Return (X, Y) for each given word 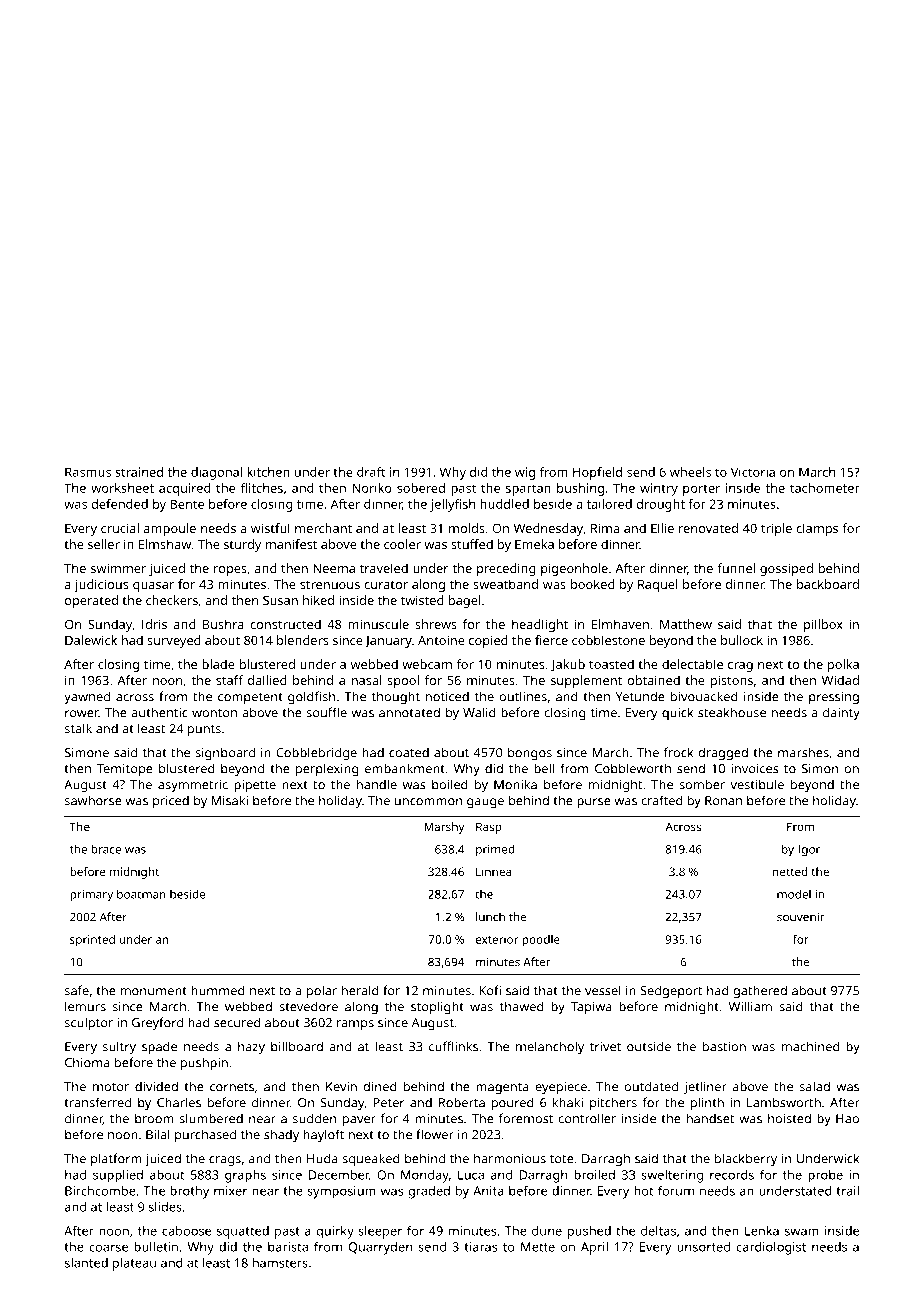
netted (790, 871)
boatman (141, 894)
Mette (538, 1247)
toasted (611, 664)
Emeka (534, 544)
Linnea (493, 871)
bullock (742, 640)
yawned (87, 698)
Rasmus (88, 472)
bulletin (156, 1247)
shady (281, 1136)
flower (435, 1134)
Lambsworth (784, 1102)
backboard (828, 584)
